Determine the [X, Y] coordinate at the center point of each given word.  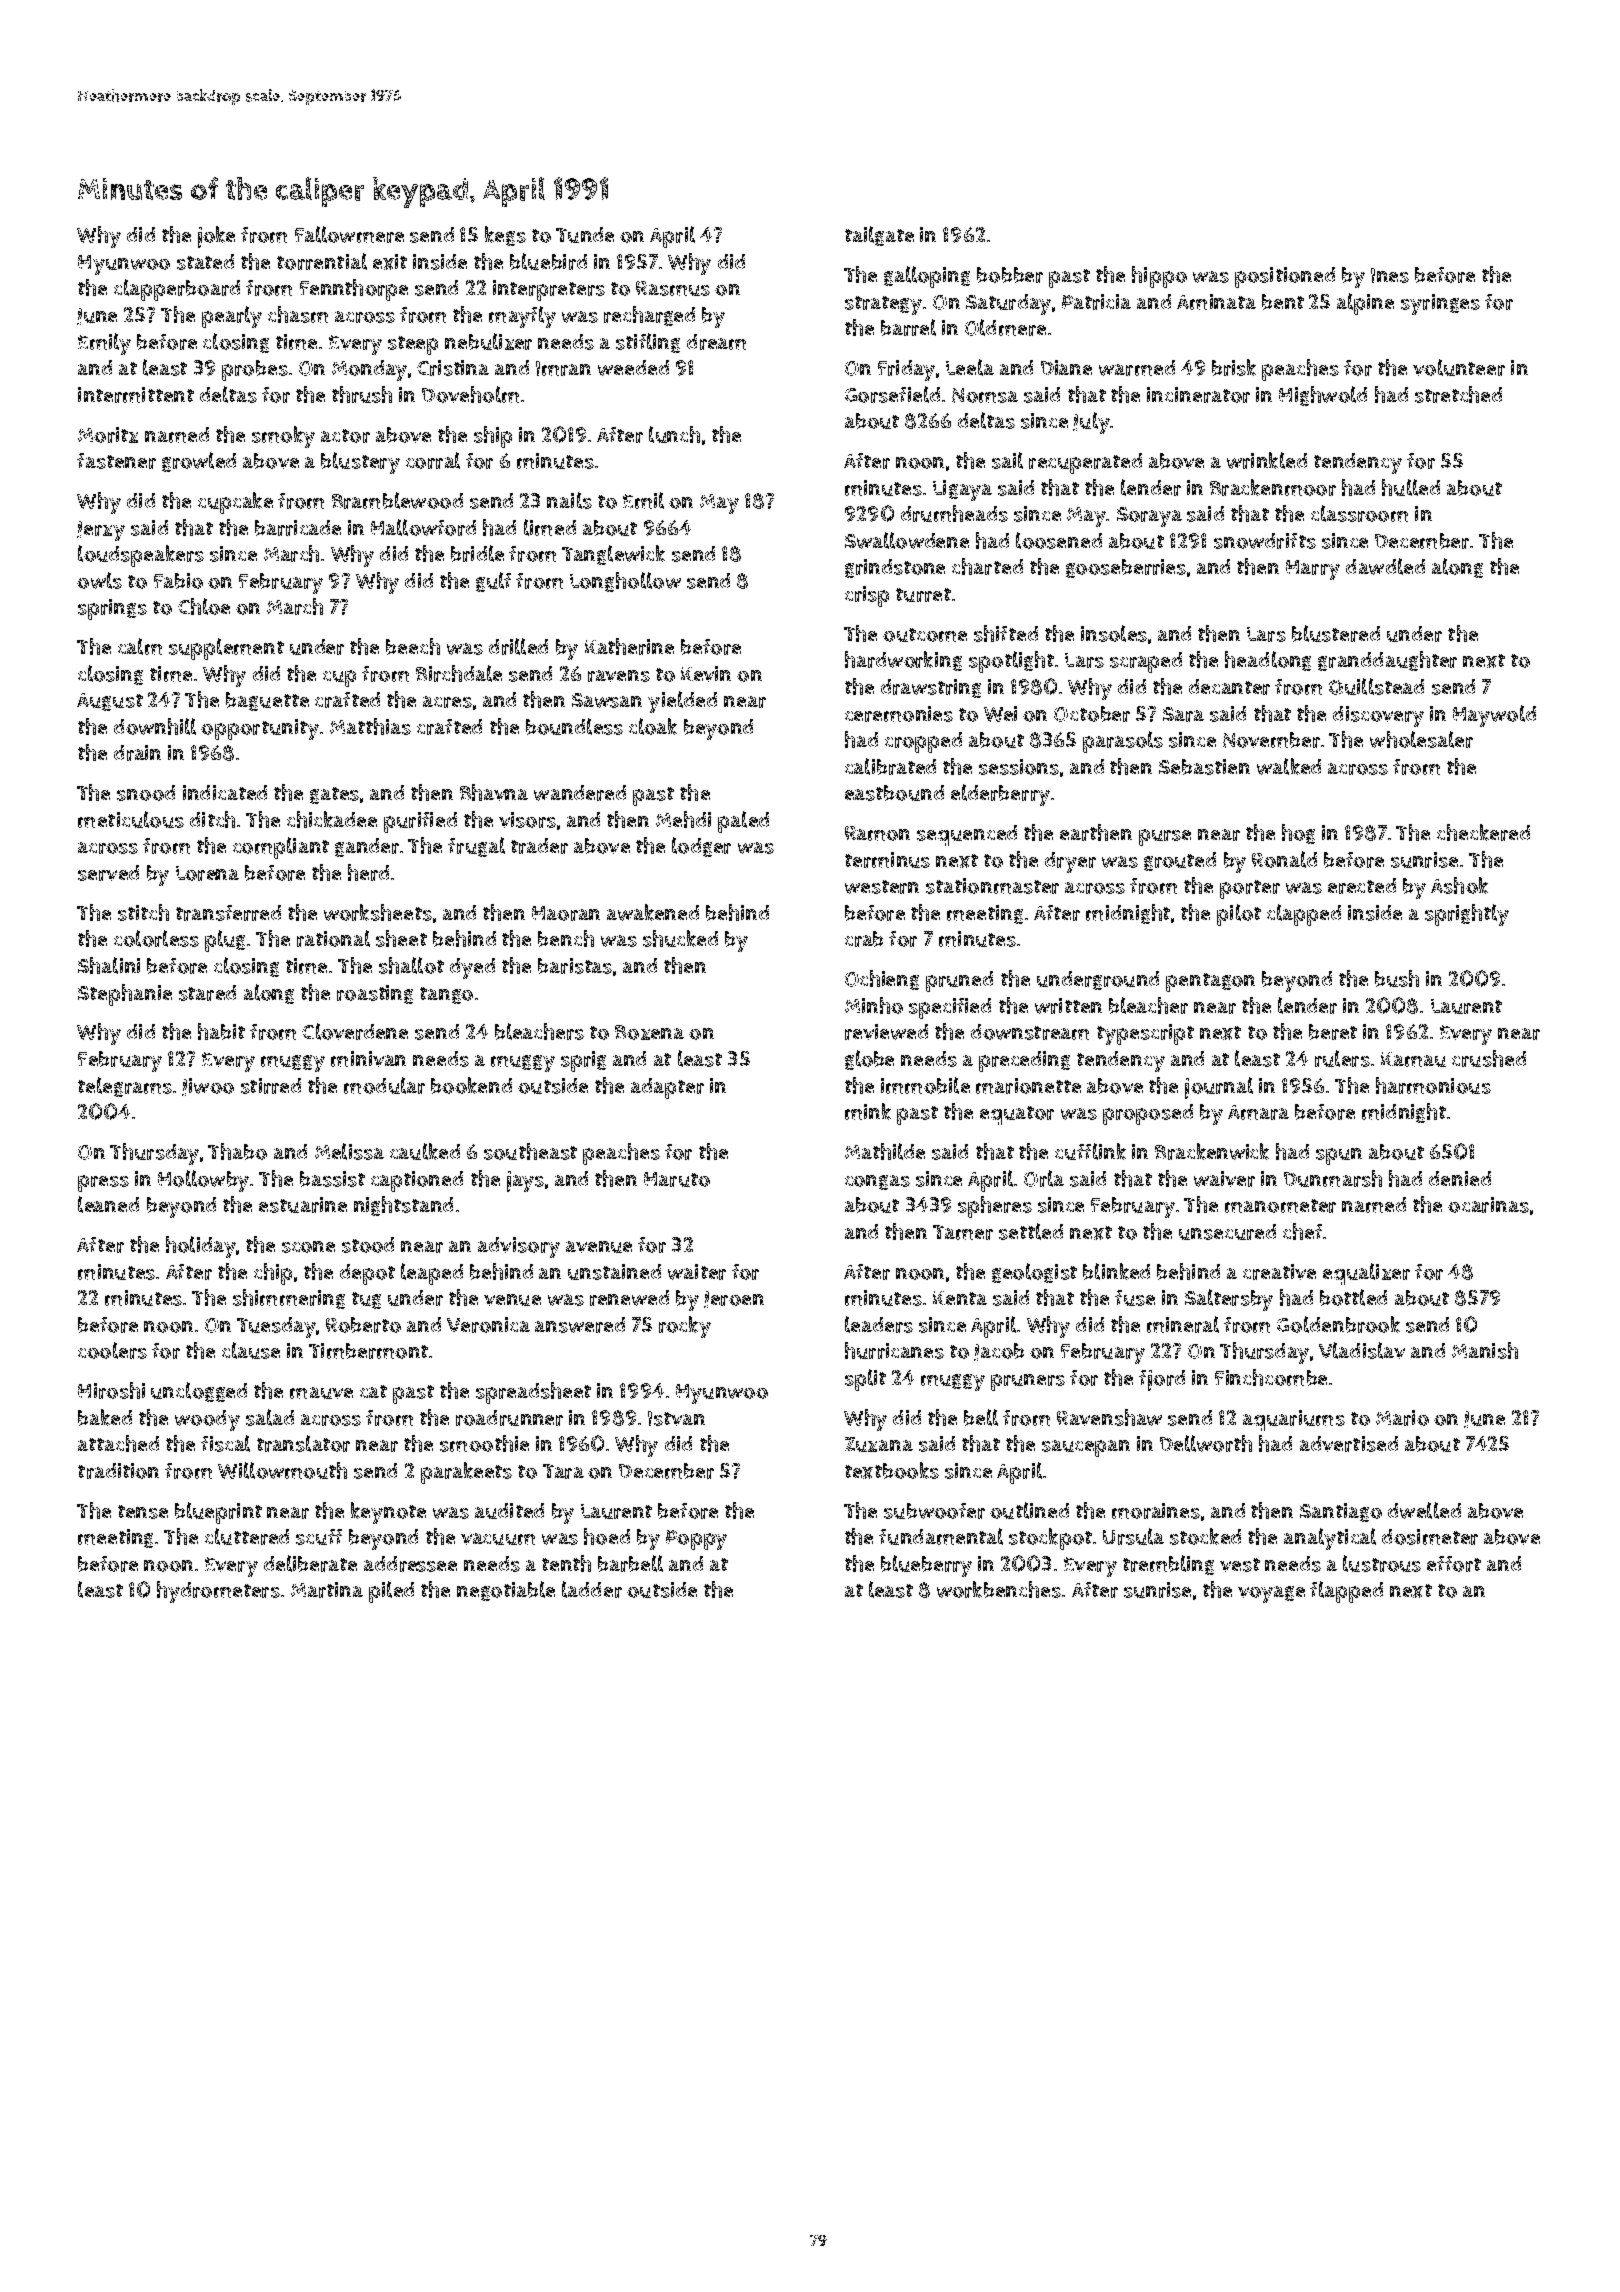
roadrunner [509, 1418]
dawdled [1385, 566]
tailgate [879, 236]
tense [143, 1512]
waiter [697, 1272]
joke [216, 237]
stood [368, 1245]
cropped [923, 742]
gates [334, 795]
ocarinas [1488, 1205]
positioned [1285, 277]
